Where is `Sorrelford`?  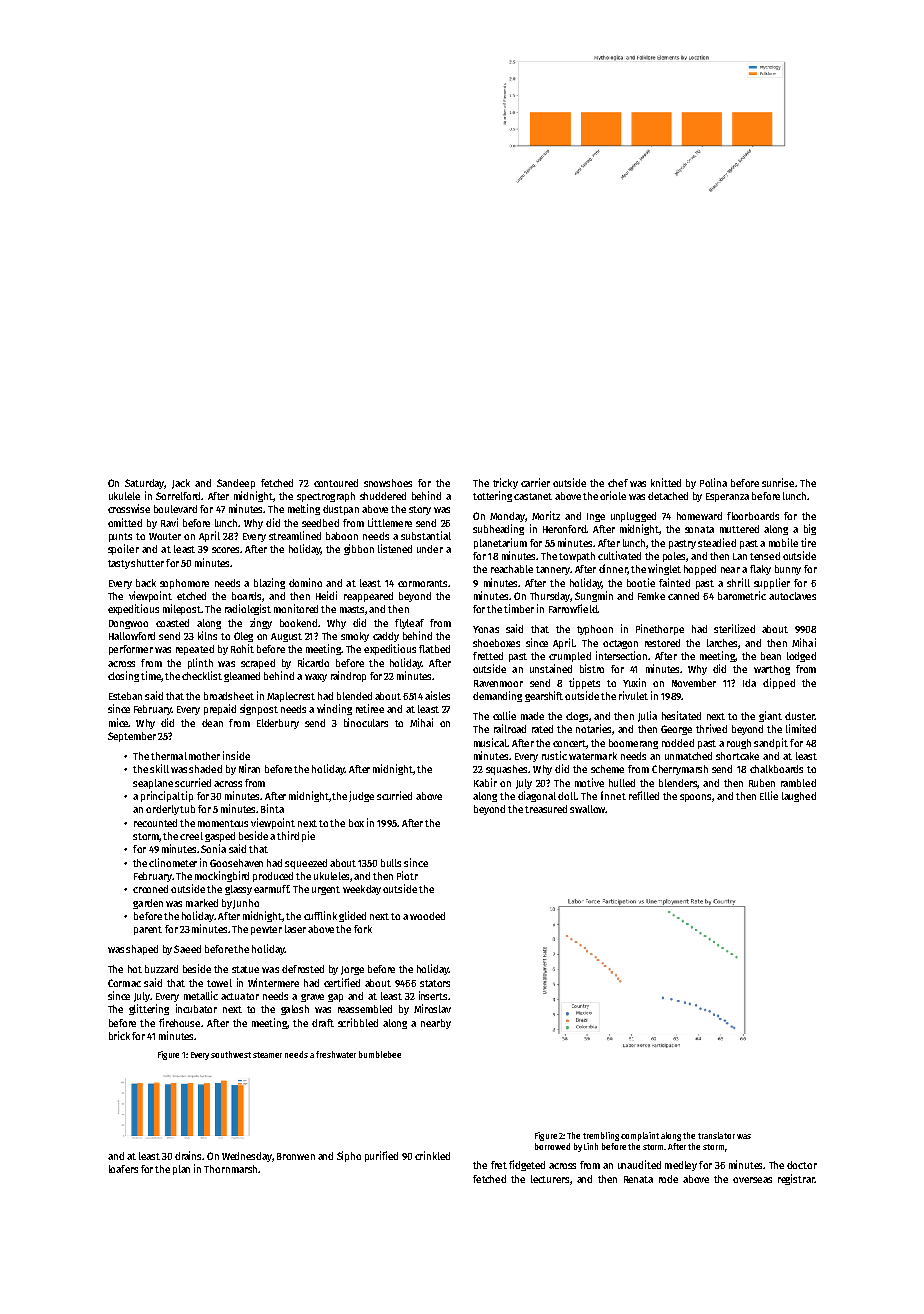 Sorrelford is located at coordinates (178, 496).
